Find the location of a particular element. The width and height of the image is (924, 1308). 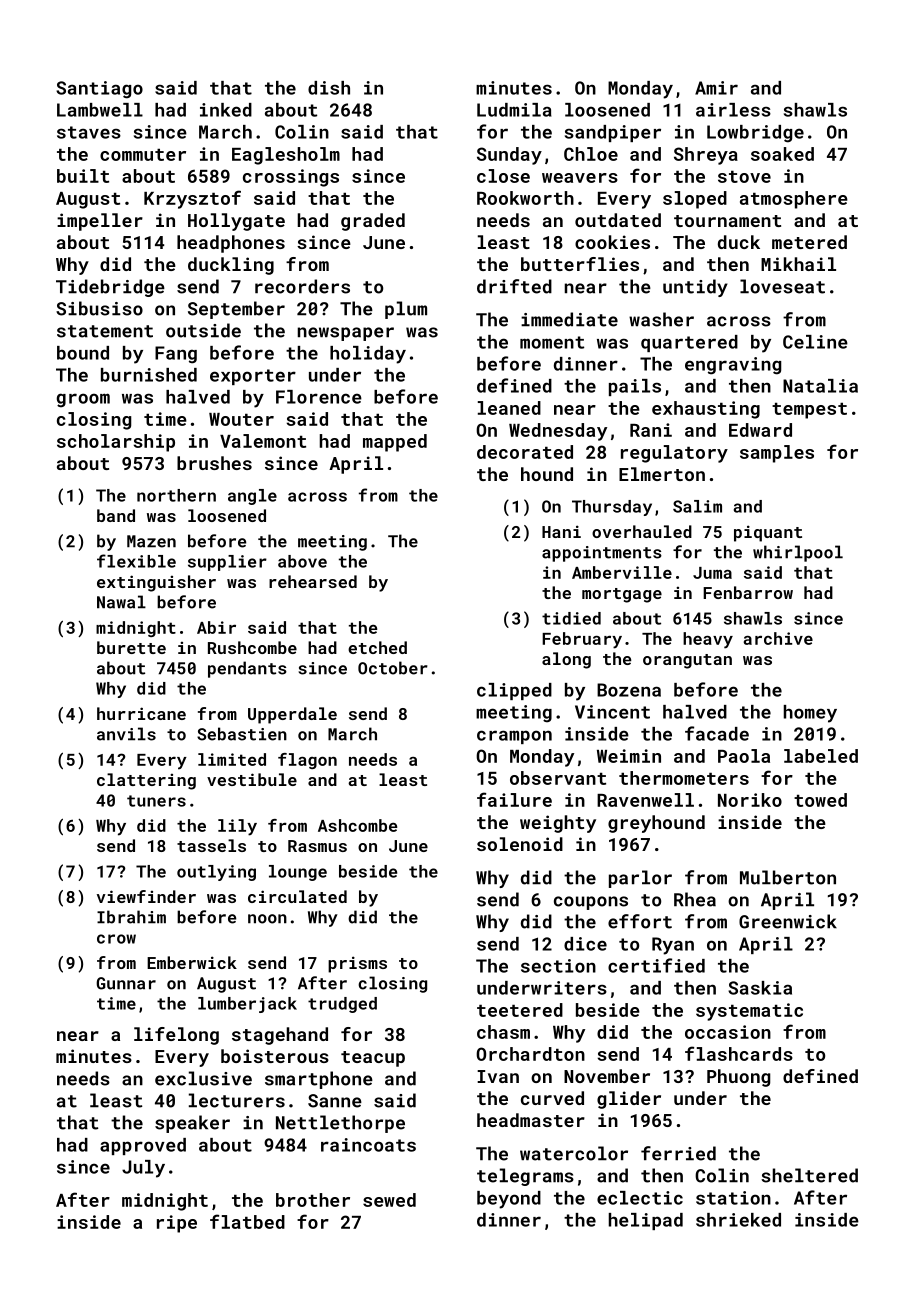

built is located at coordinates (83, 176).
